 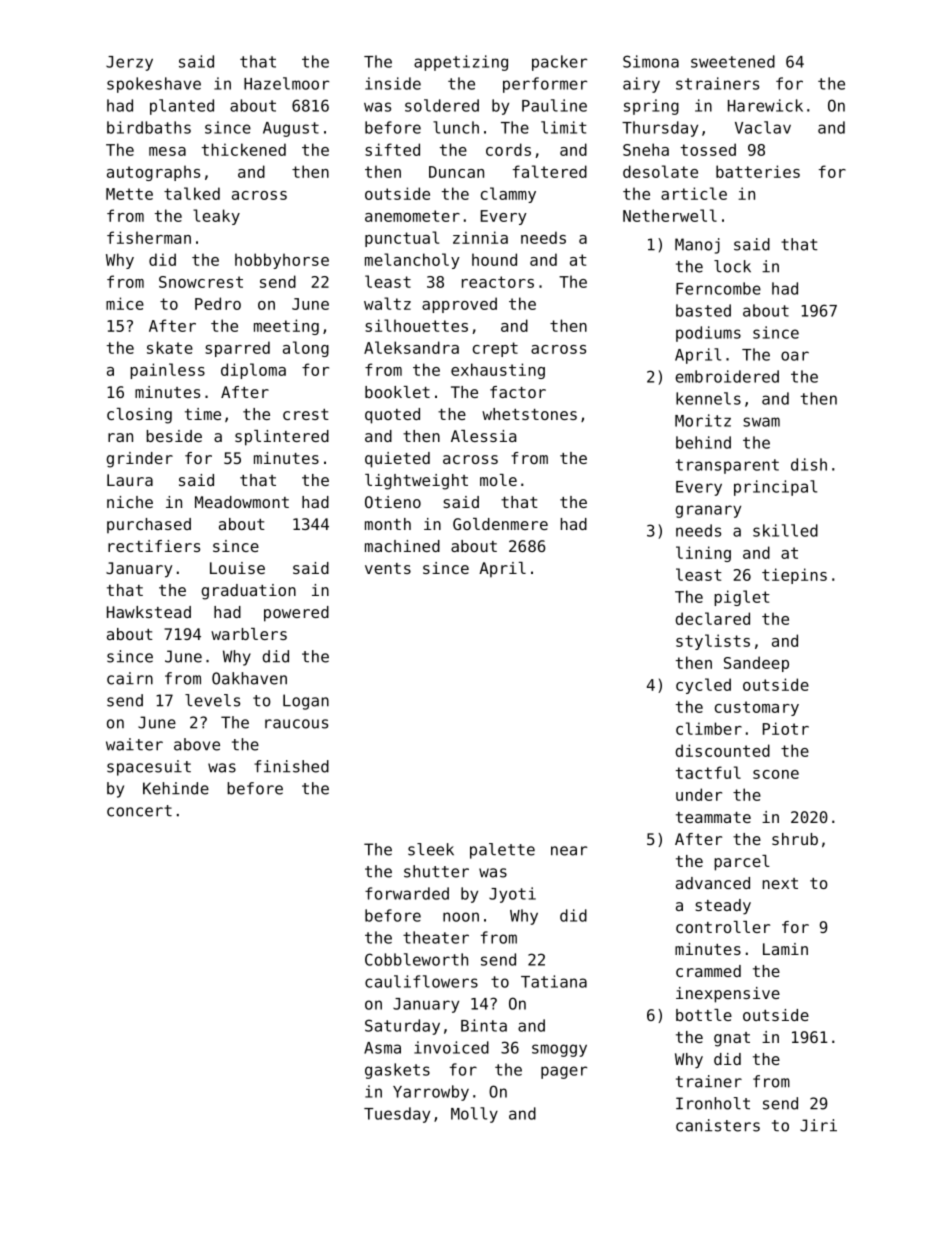 I want to click on Jerzy, so click(x=129, y=63).
